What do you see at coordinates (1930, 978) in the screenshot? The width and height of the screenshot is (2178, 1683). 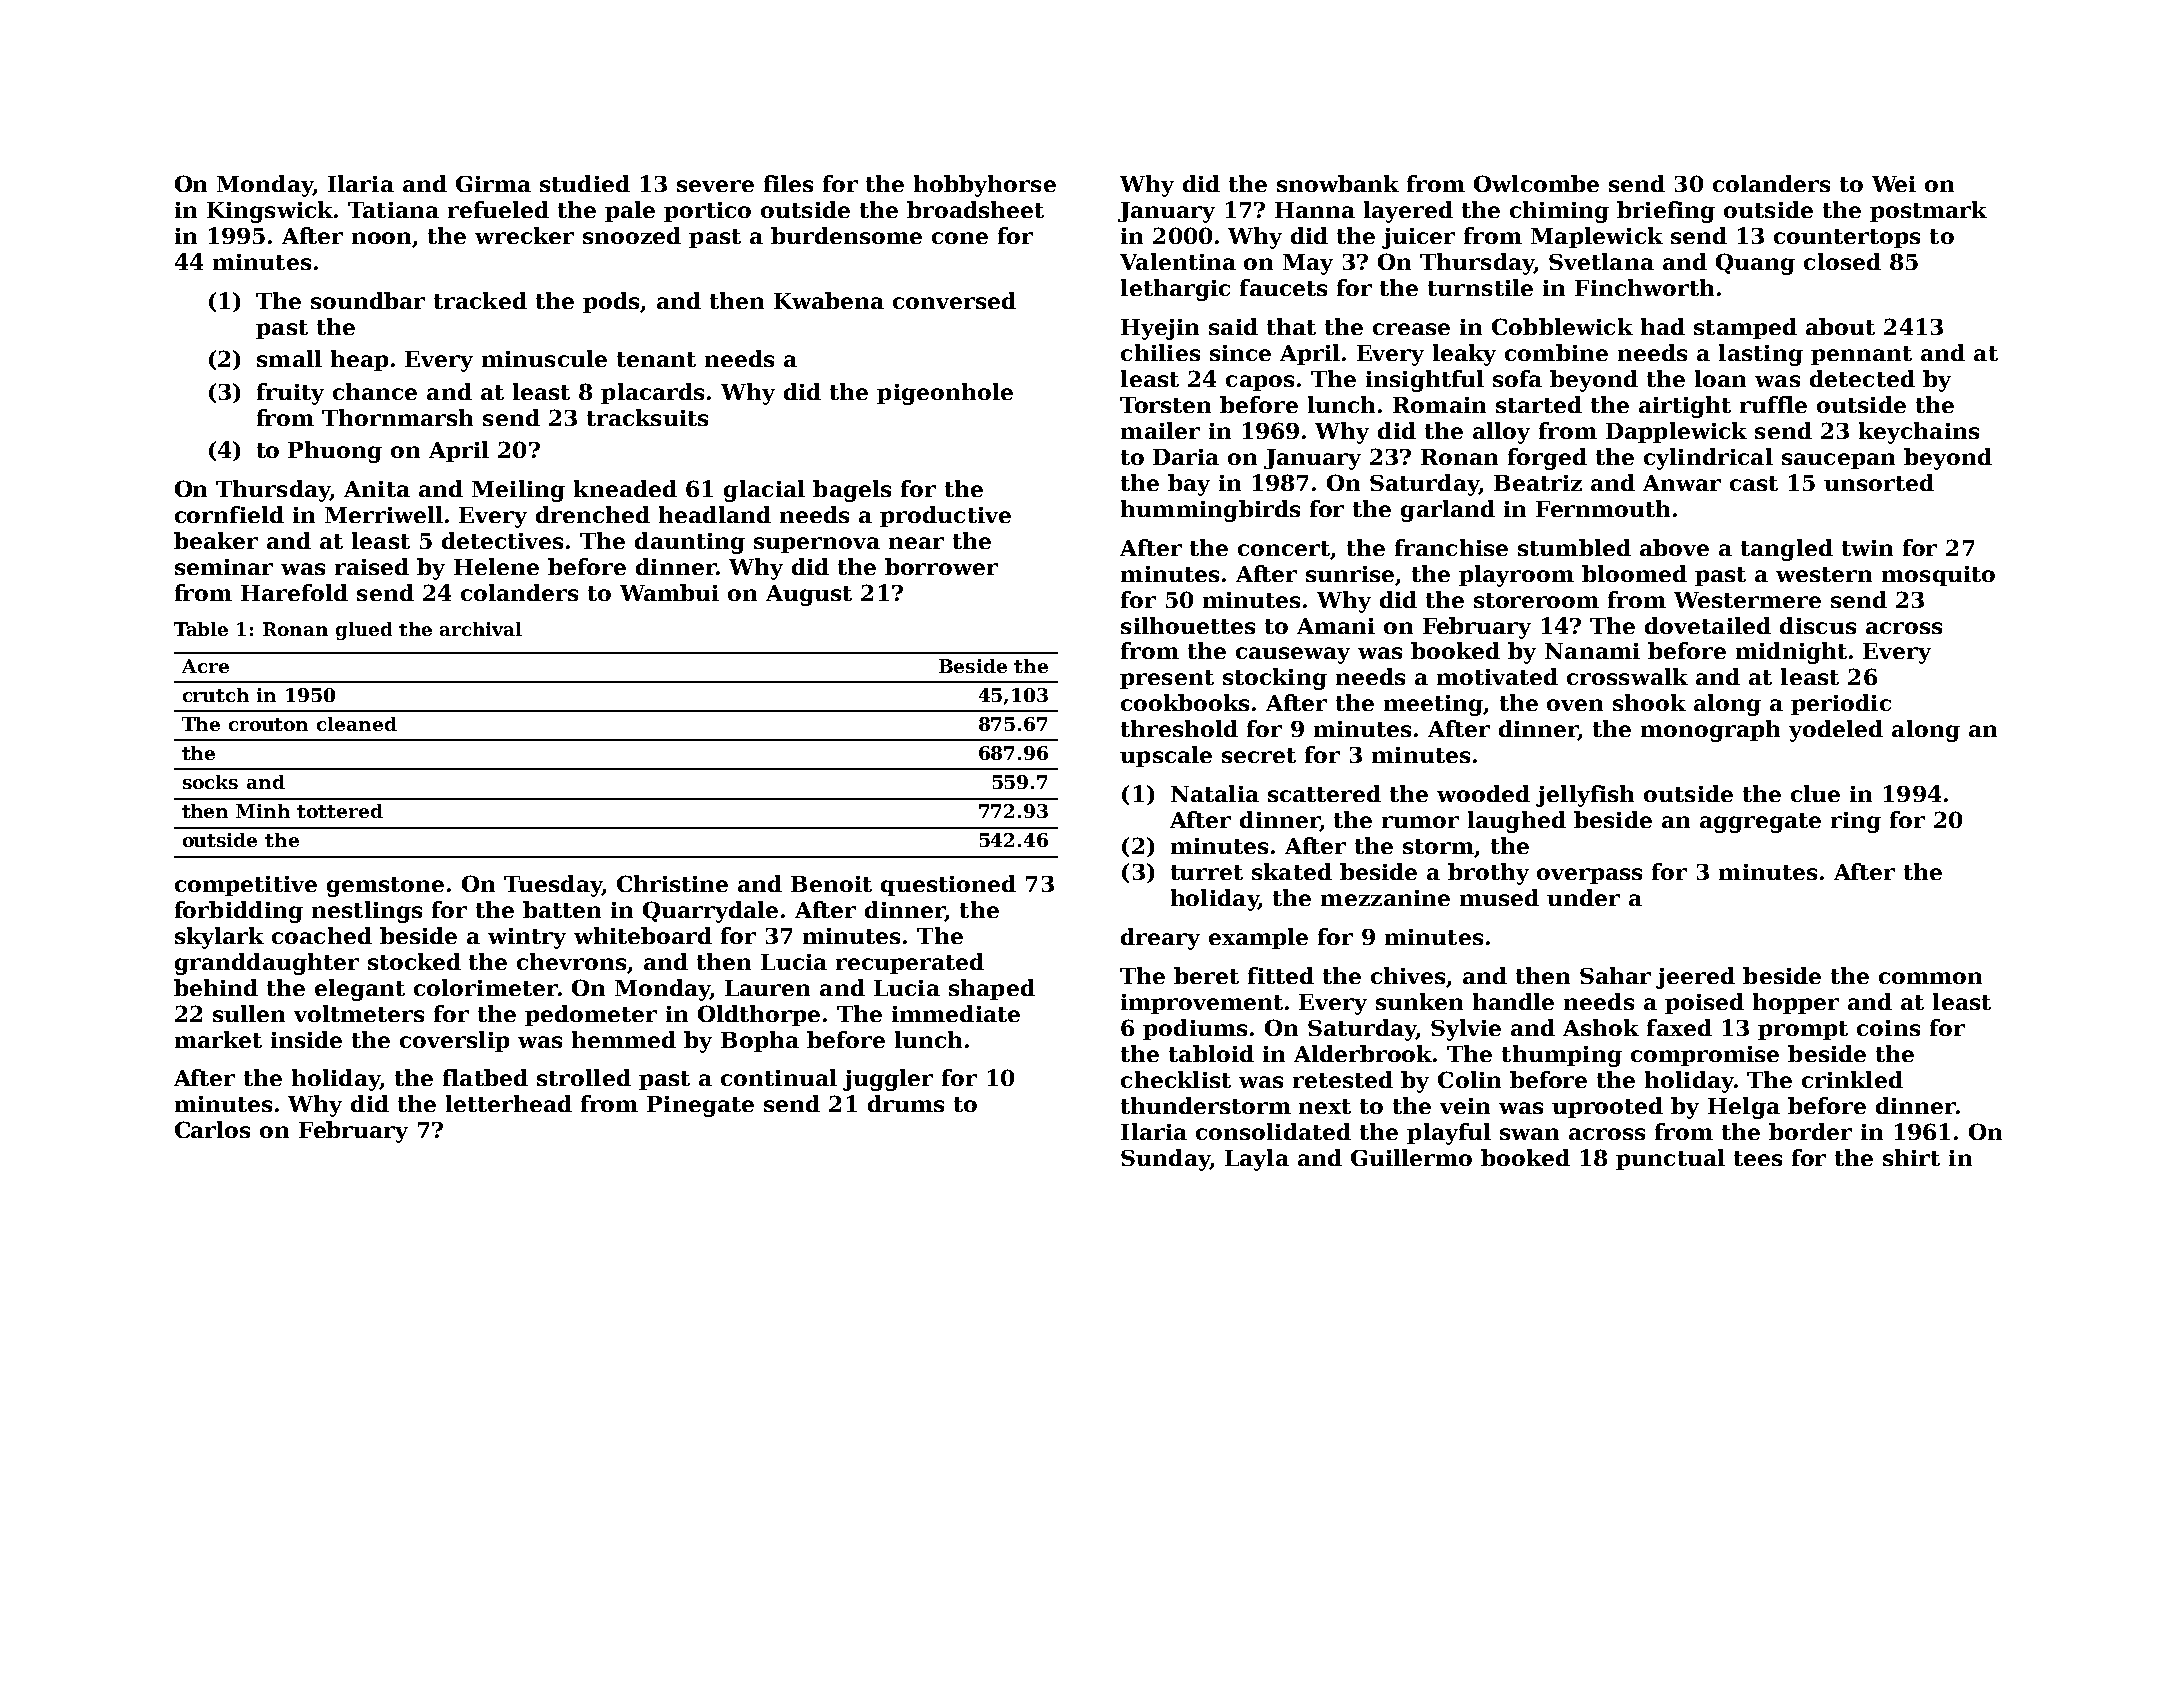 I see `common` at bounding box center [1930, 978].
